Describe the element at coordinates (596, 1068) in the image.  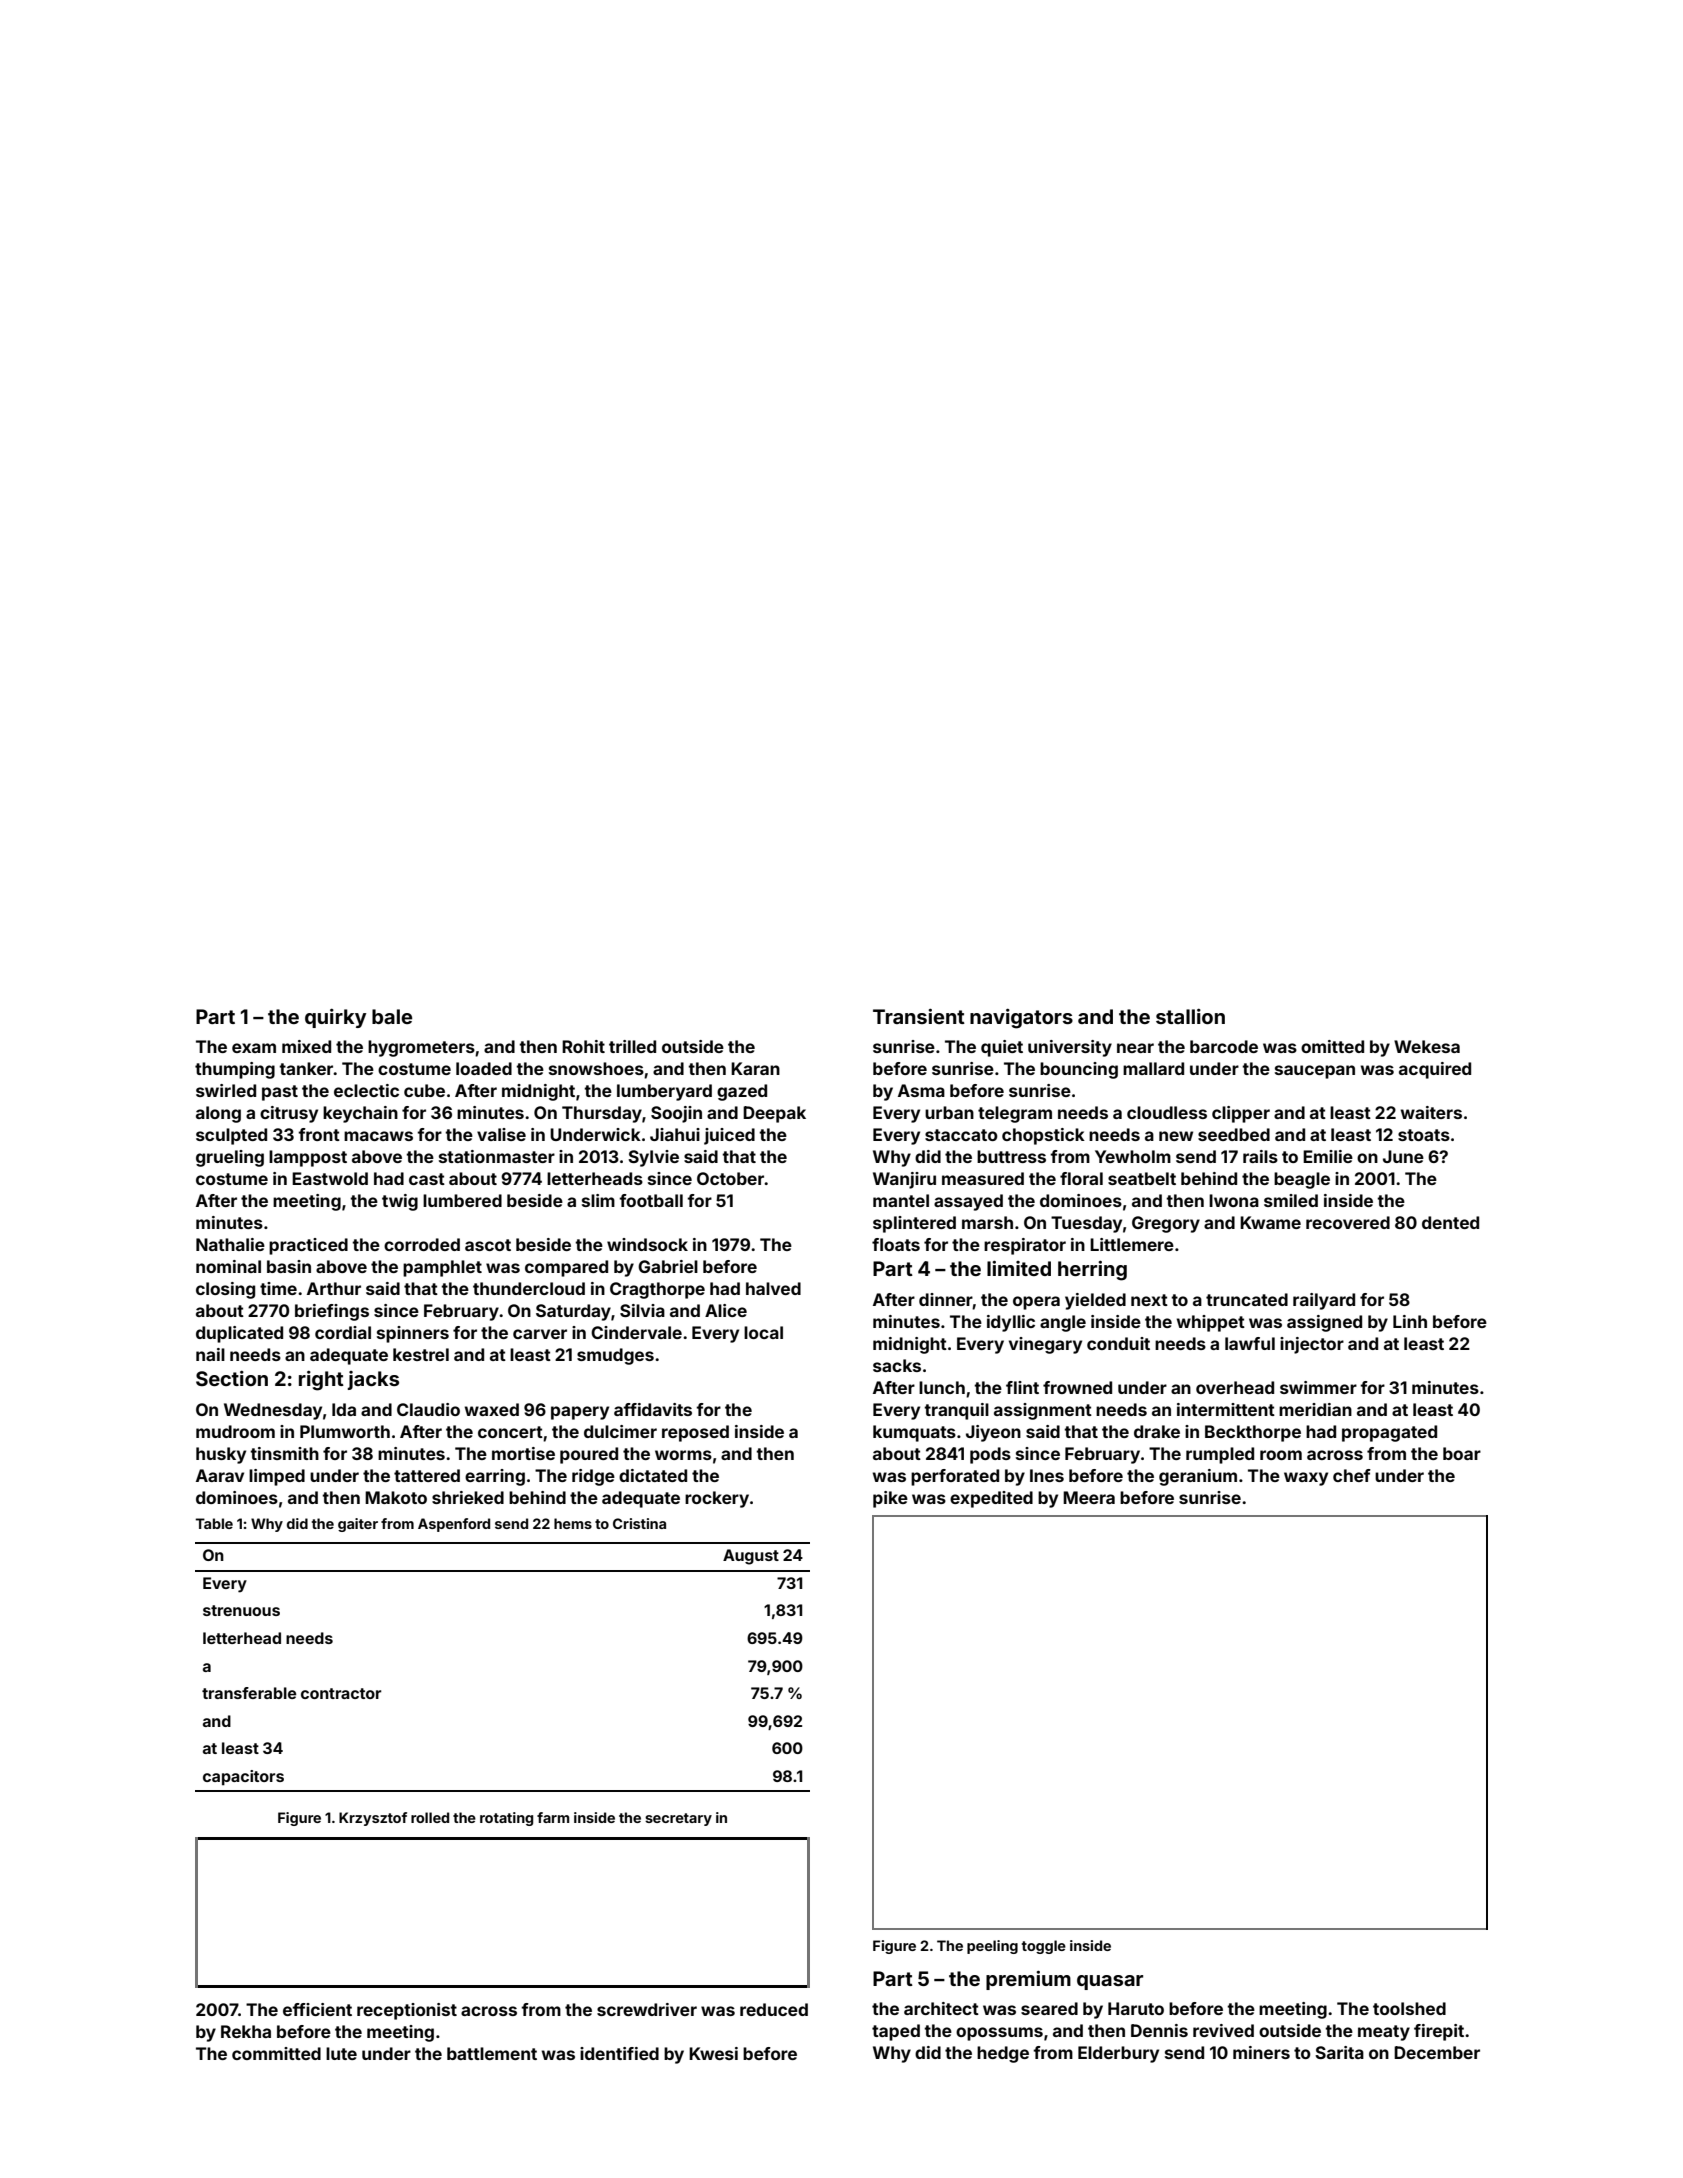
I see `snowshoes` at that location.
